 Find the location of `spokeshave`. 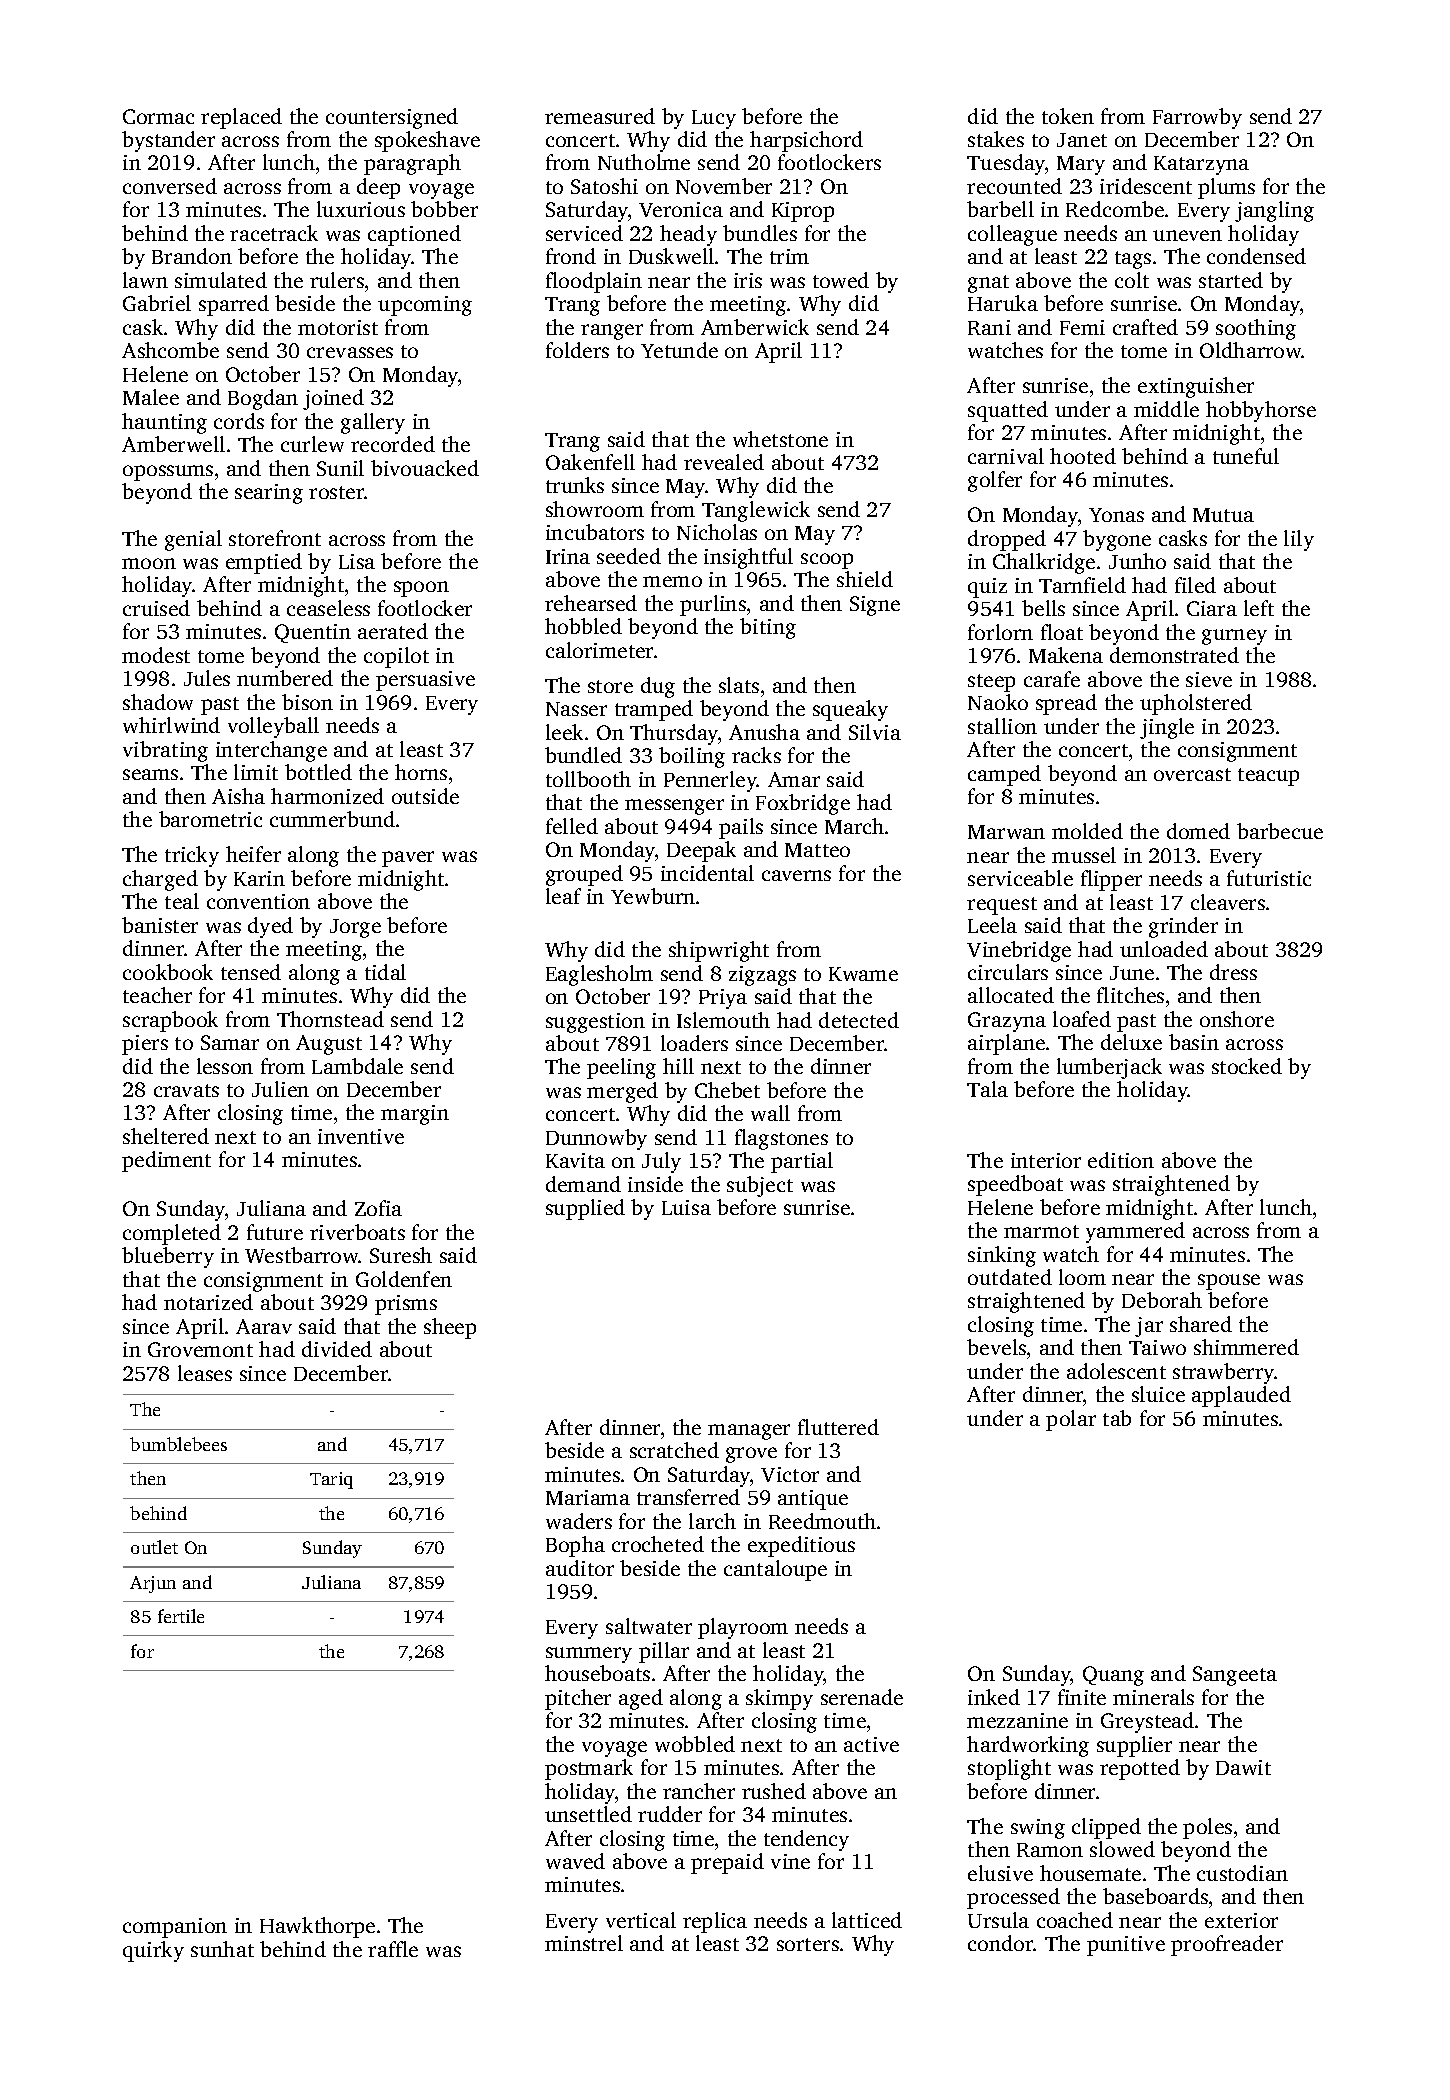

spokeshave is located at coordinates (427, 141).
